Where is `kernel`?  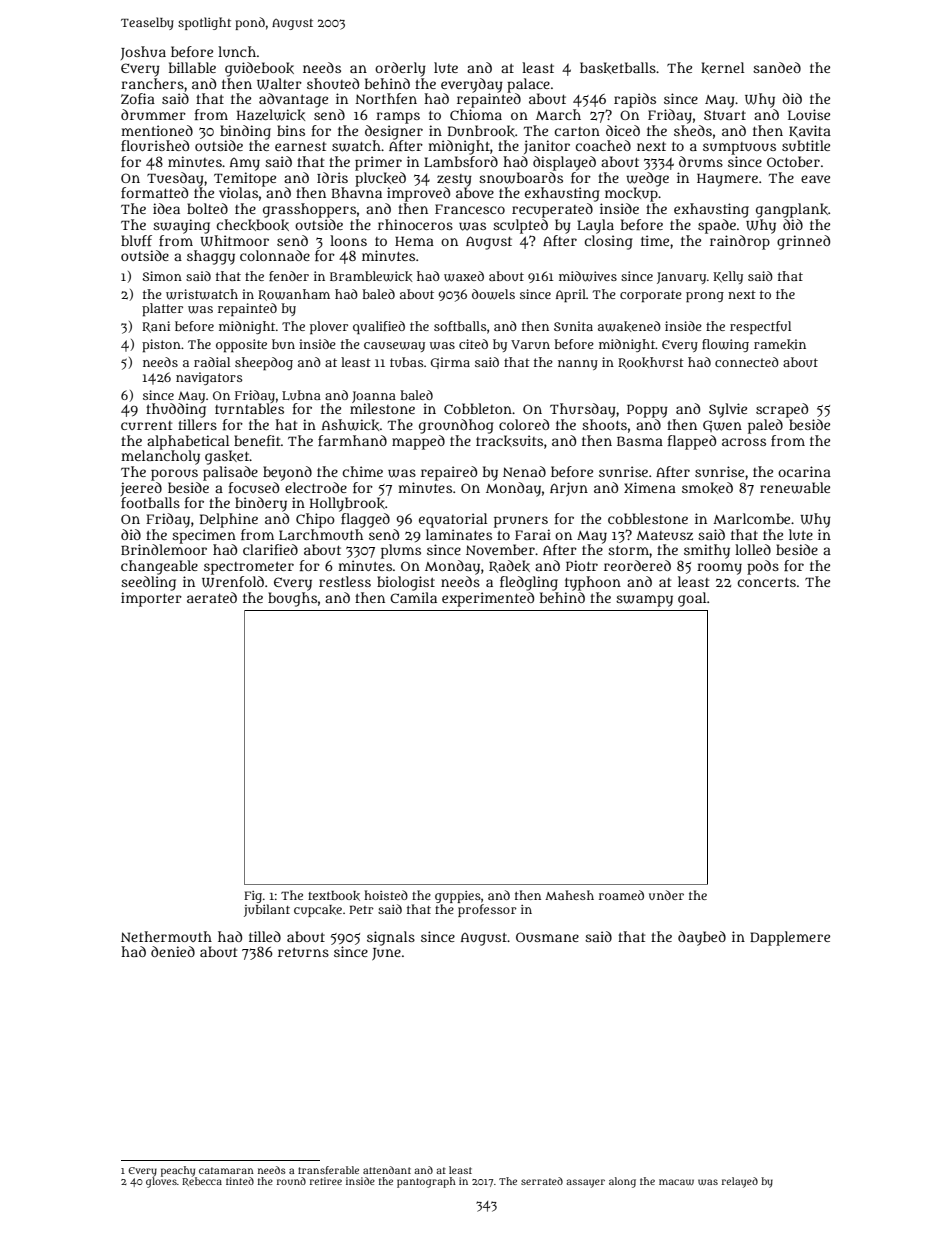 kernel is located at coordinates (722, 68).
